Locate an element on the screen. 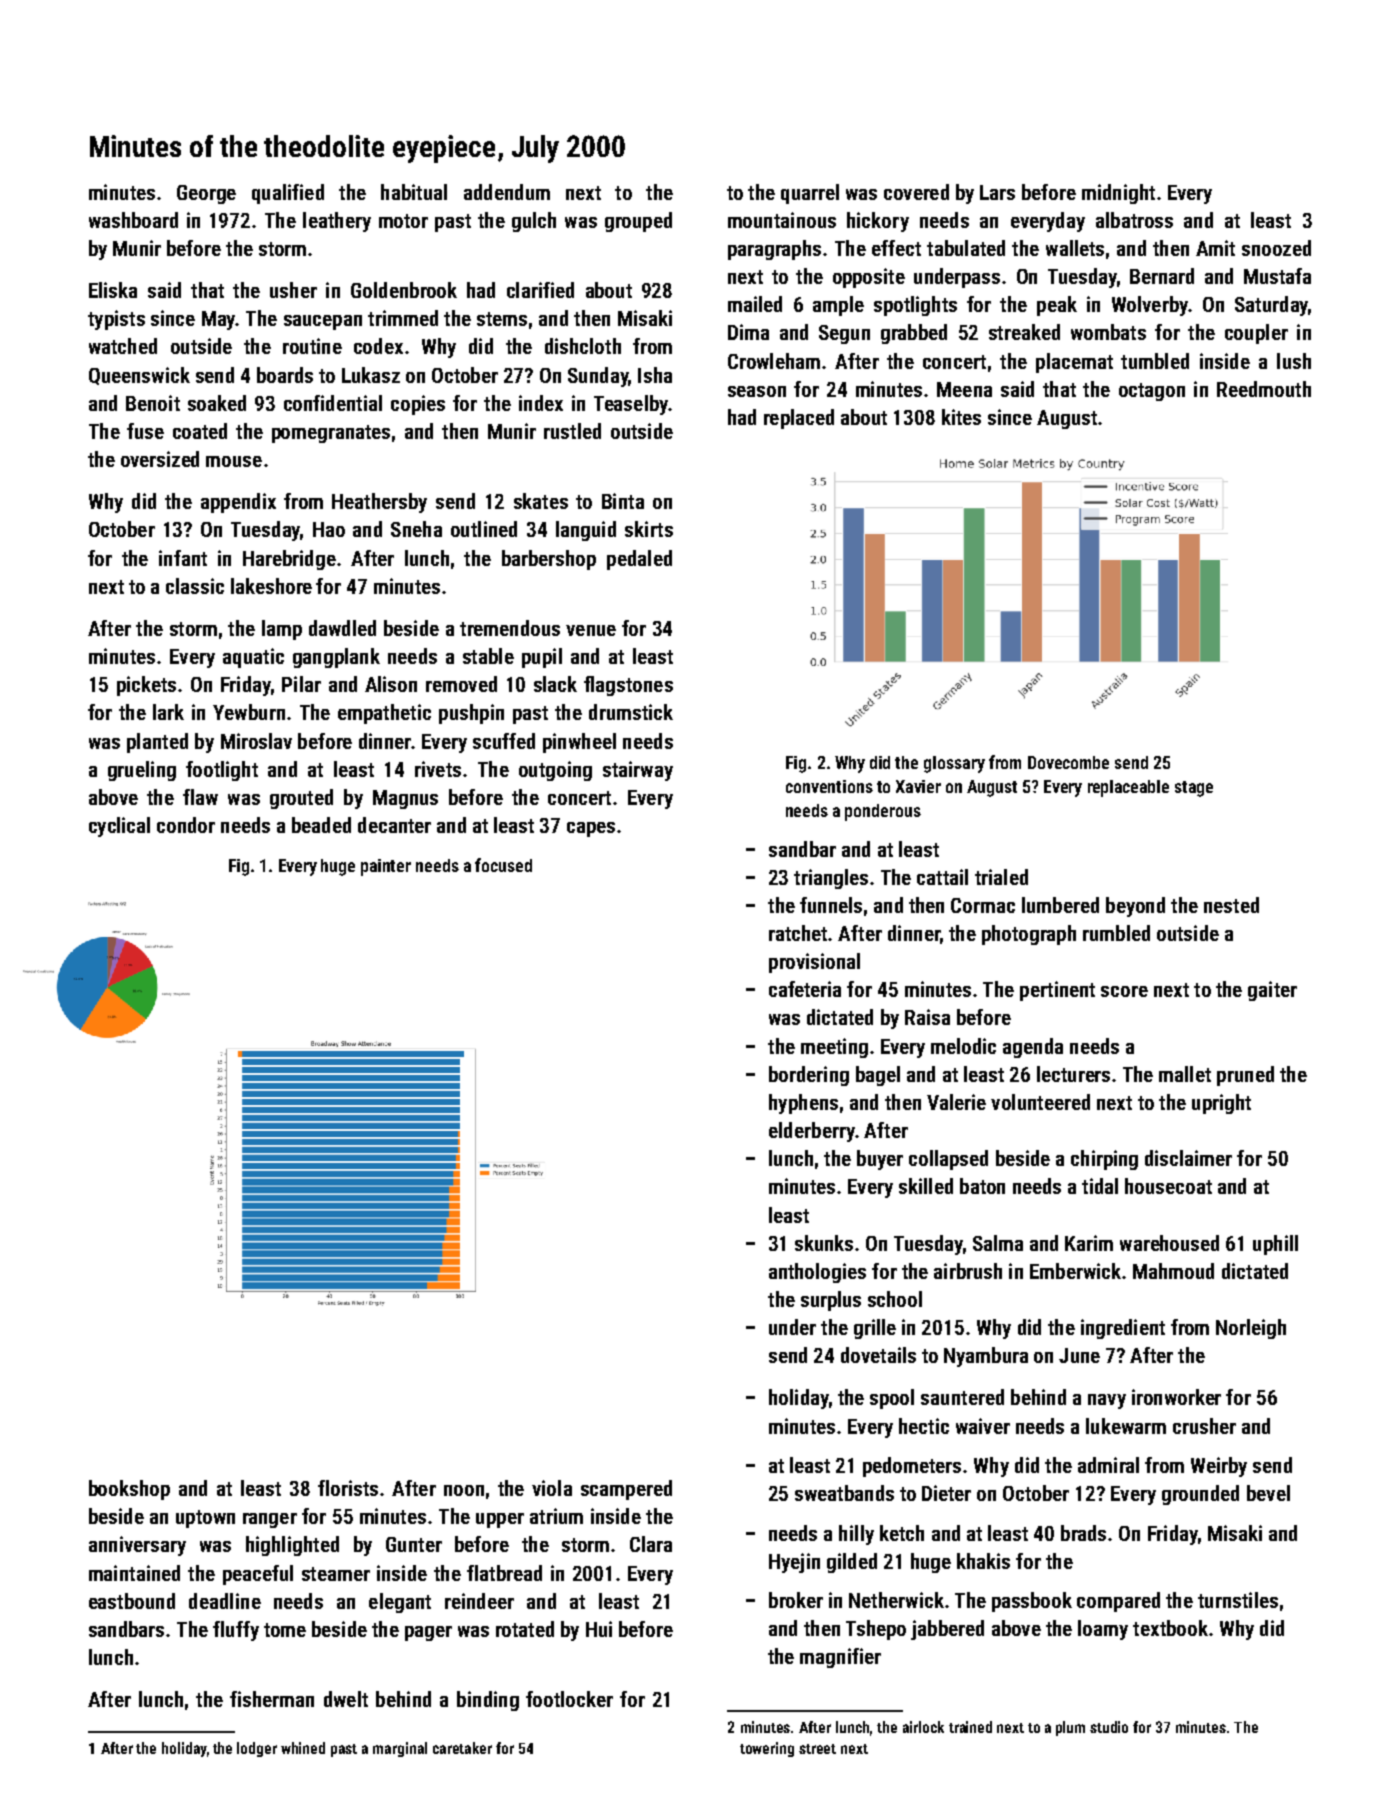 This screenshot has height=1812, width=1400. florists is located at coordinates (348, 1488).
